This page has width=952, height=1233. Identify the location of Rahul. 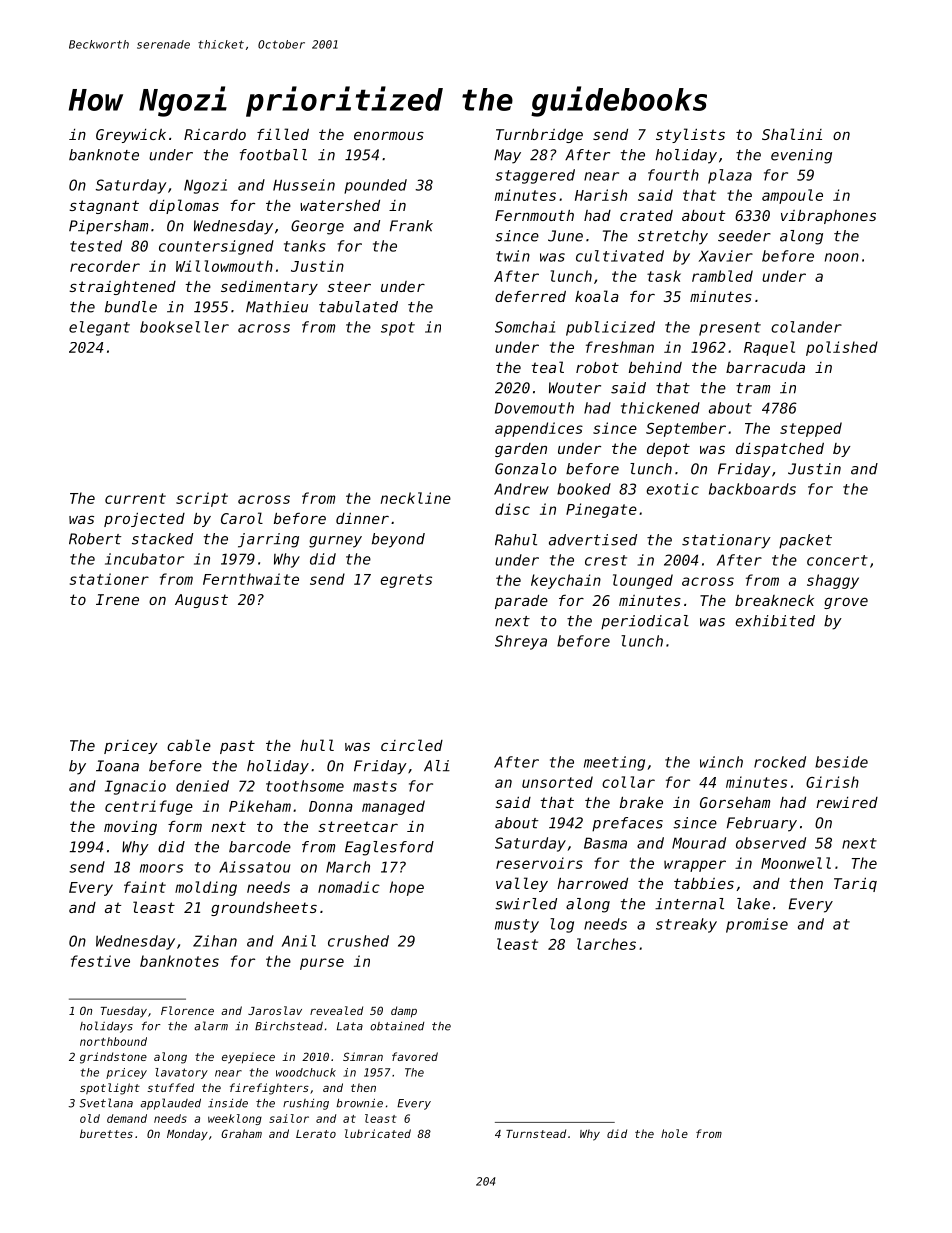
(516, 540).
